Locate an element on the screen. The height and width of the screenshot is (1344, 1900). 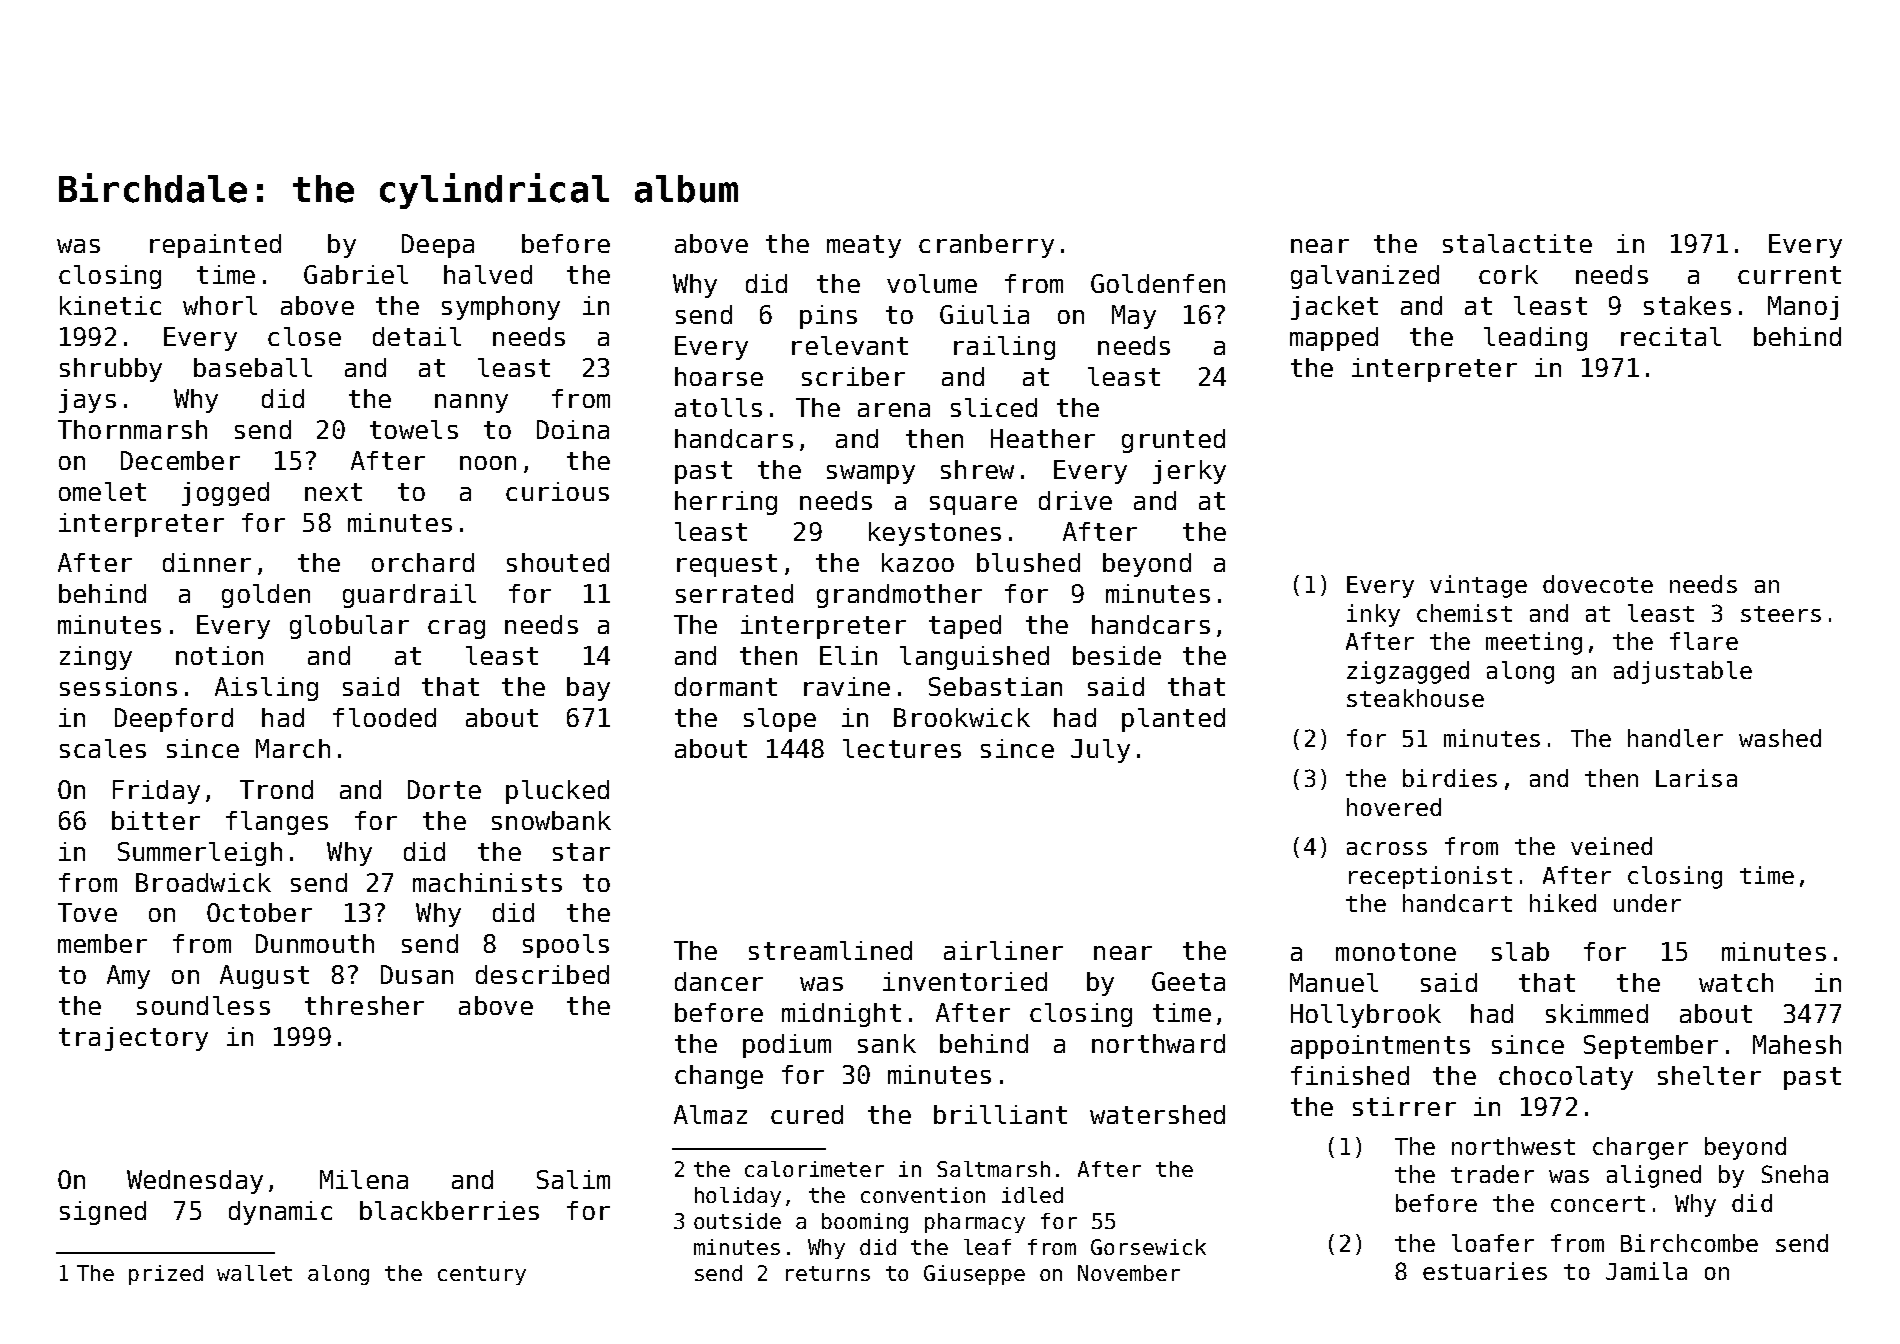
Manoj is located at coordinates (1803, 308).
